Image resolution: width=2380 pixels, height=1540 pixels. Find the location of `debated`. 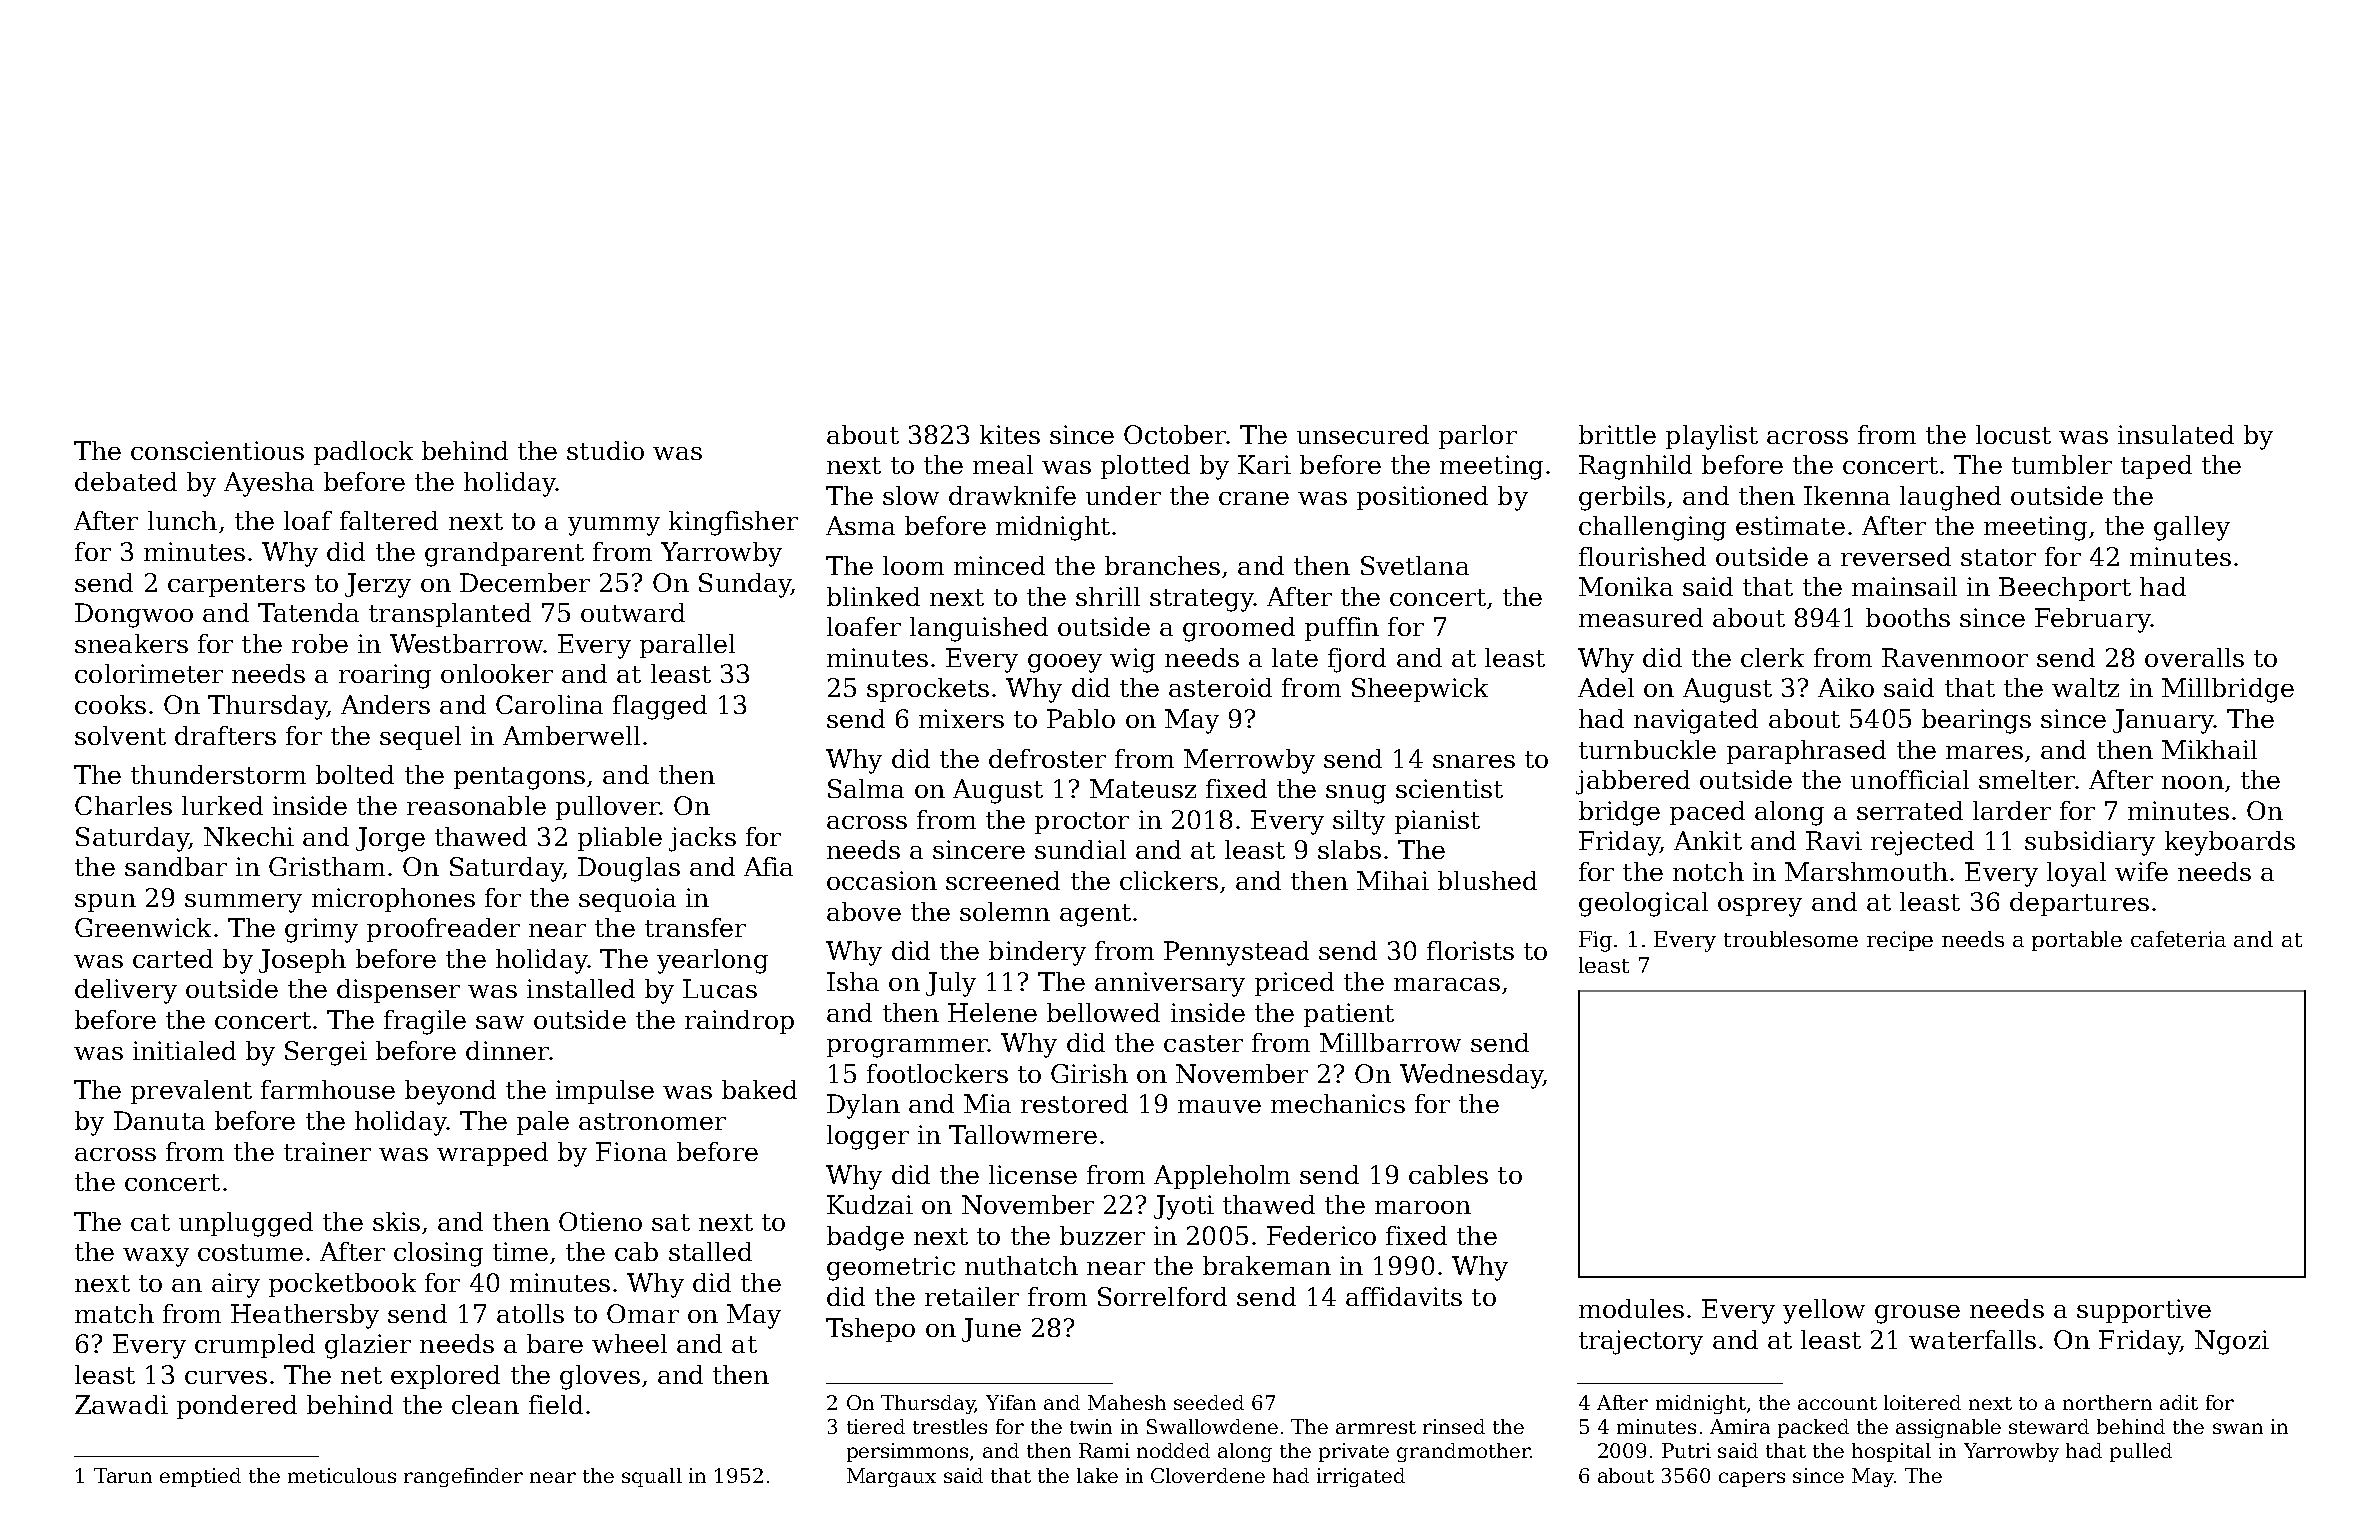

debated is located at coordinates (126, 481).
